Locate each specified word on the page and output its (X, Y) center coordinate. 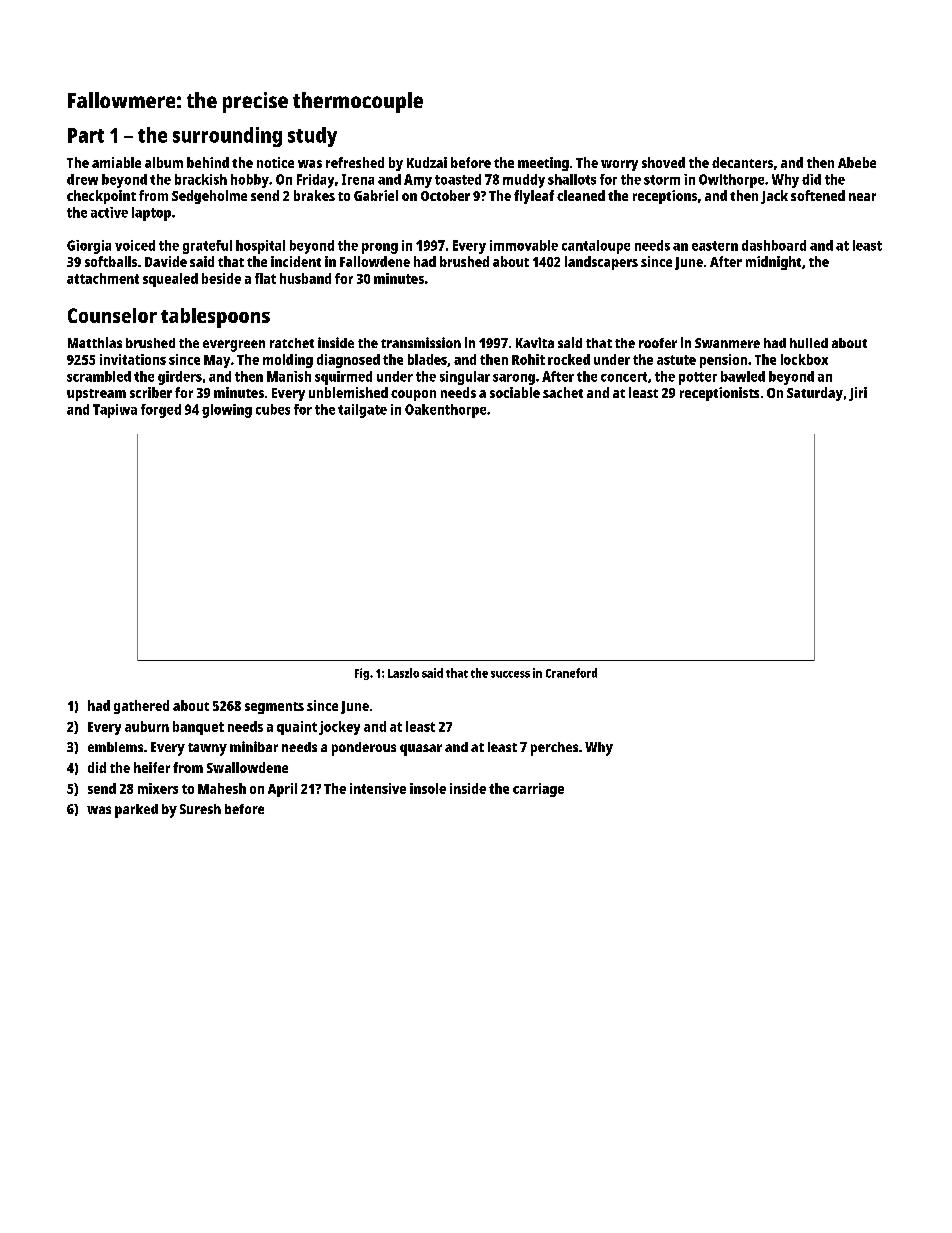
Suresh (200, 809)
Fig (362, 674)
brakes (314, 195)
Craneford (571, 673)
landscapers (601, 263)
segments (274, 708)
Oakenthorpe (445, 411)
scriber (151, 392)
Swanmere (727, 343)
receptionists (719, 394)
